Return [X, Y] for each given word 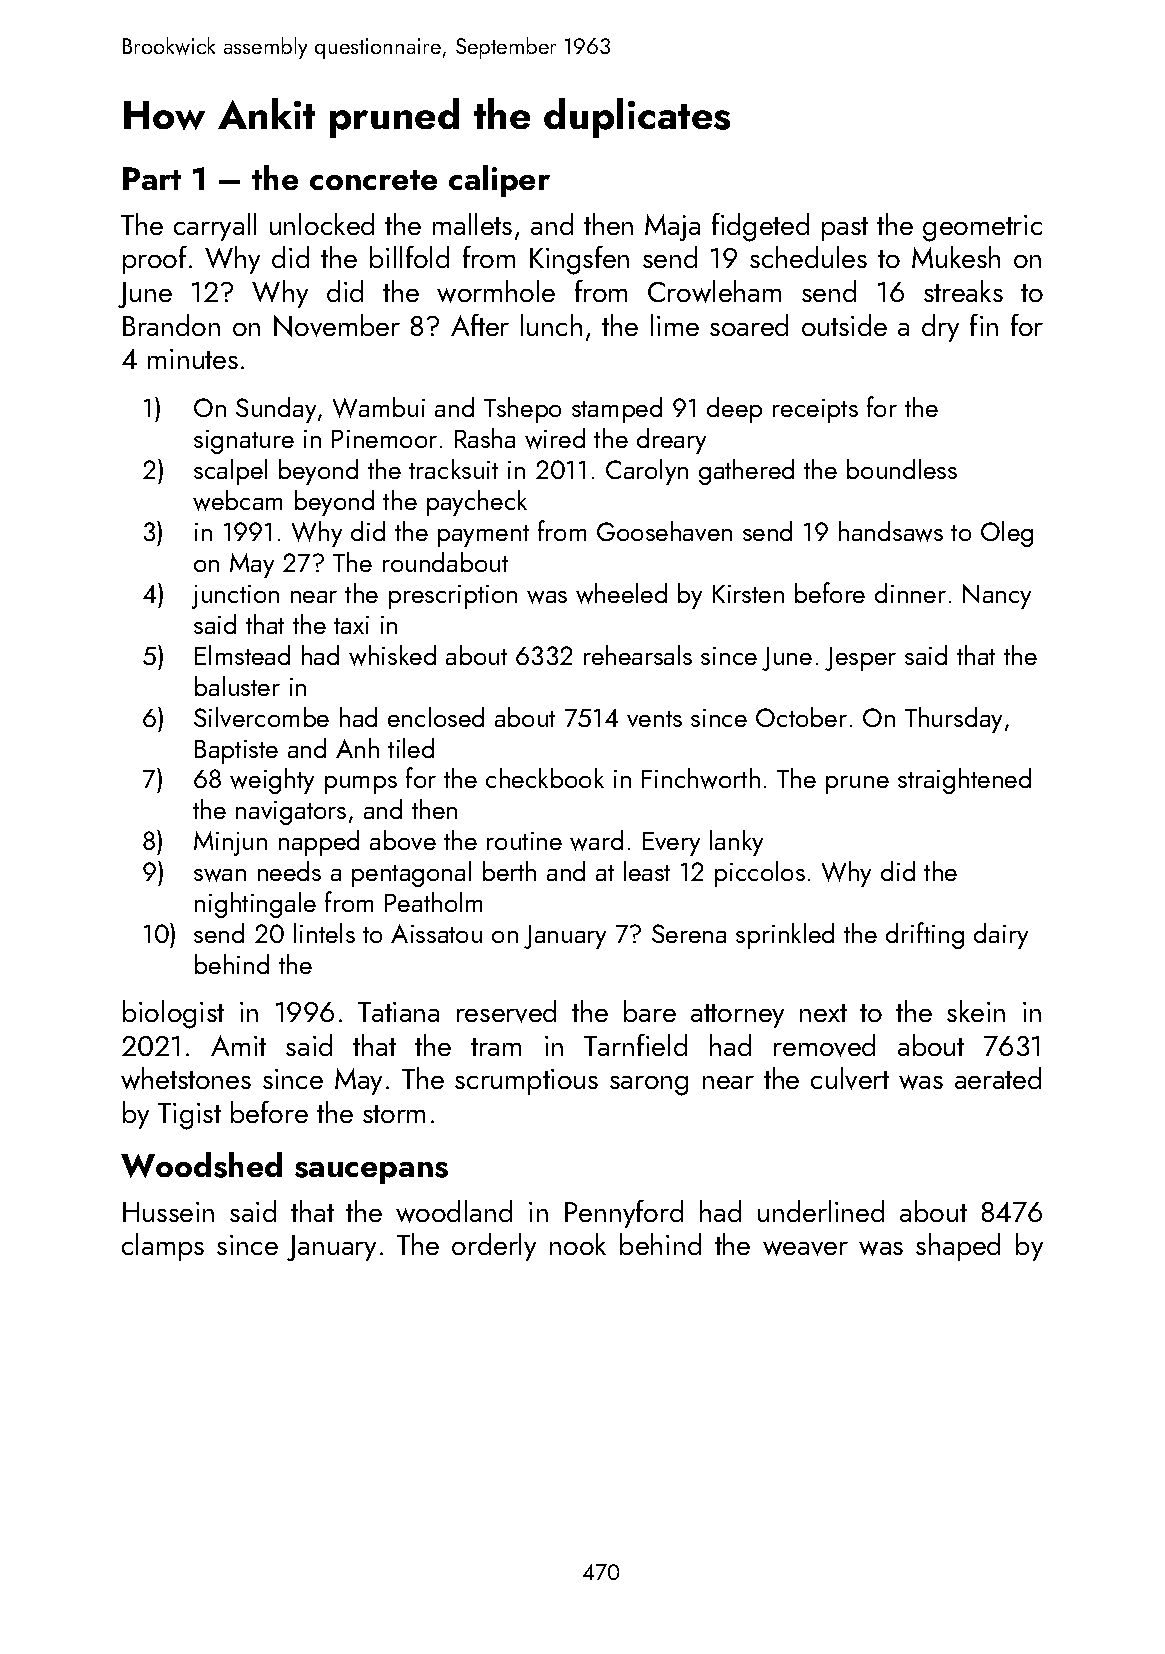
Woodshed [201, 1165]
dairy [1001, 936]
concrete [373, 180]
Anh [357, 748]
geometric [982, 228]
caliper [499, 181]
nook [578, 1244]
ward [596, 840]
